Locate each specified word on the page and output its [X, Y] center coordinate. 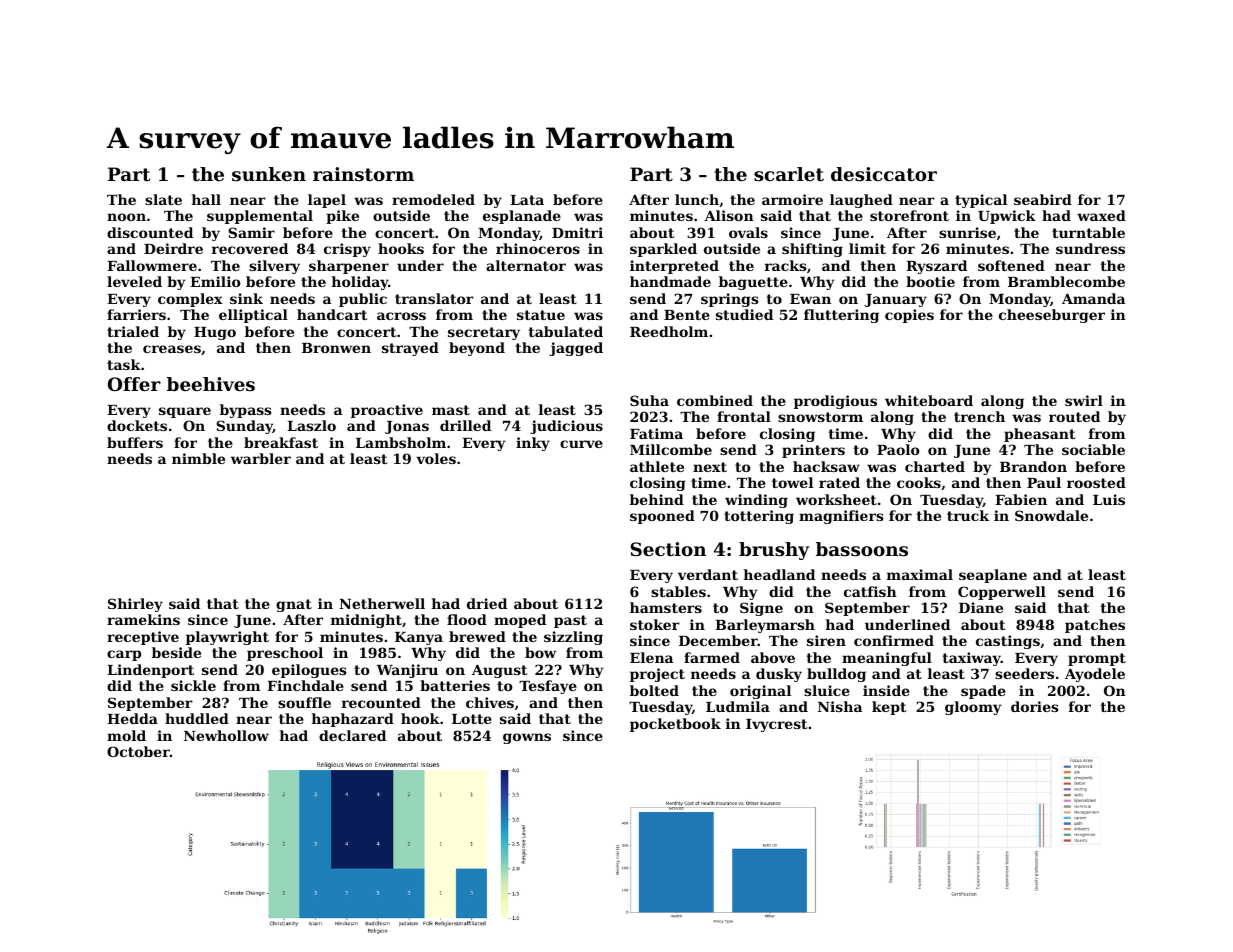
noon [126, 217]
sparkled [663, 250]
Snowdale [1051, 515]
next [710, 467]
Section [668, 549]
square [185, 412]
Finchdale [305, 685]
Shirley [135, 605]
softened [1011, 265]
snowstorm [820, 417]
